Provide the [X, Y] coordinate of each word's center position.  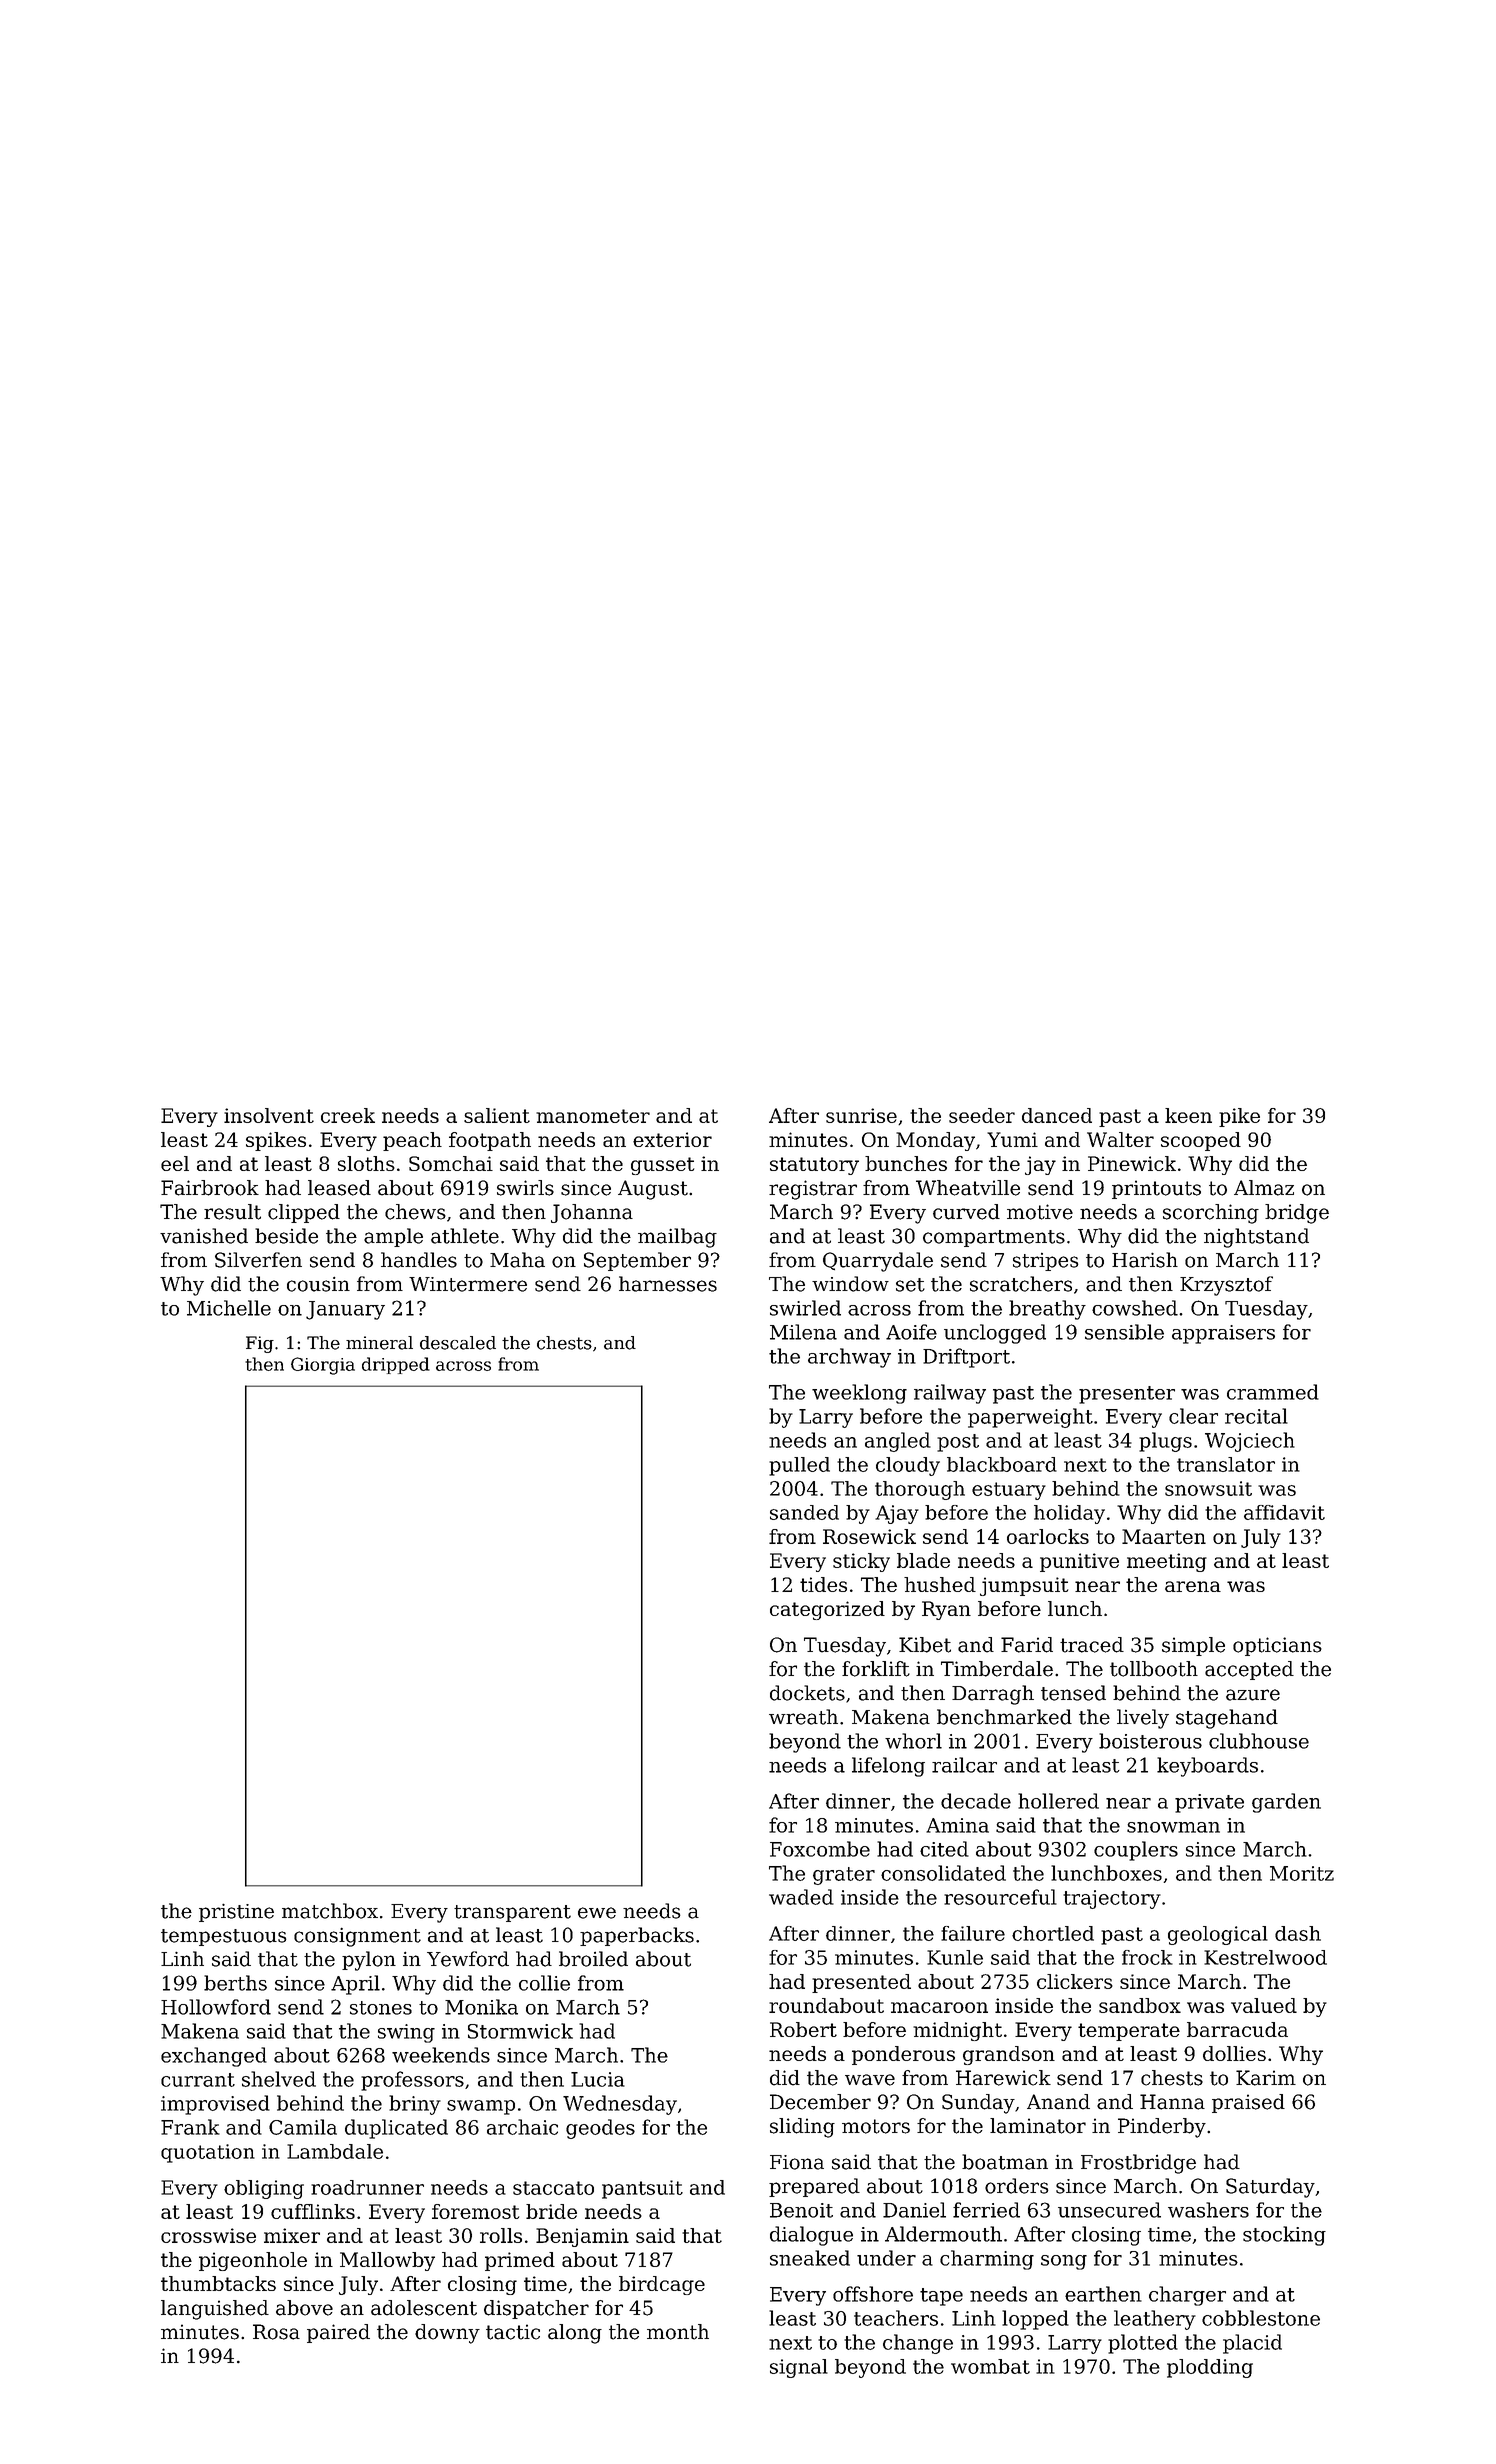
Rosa [276, 2332]
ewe [597, 1913]
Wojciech [1250, 1442]
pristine [236, 1913]
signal [799, 2368]
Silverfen [258, 1260]
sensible [1124, 1332]
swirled [805, 1308]
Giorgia [323, 1366]
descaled [458, 1343]
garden [1286, 1803]
